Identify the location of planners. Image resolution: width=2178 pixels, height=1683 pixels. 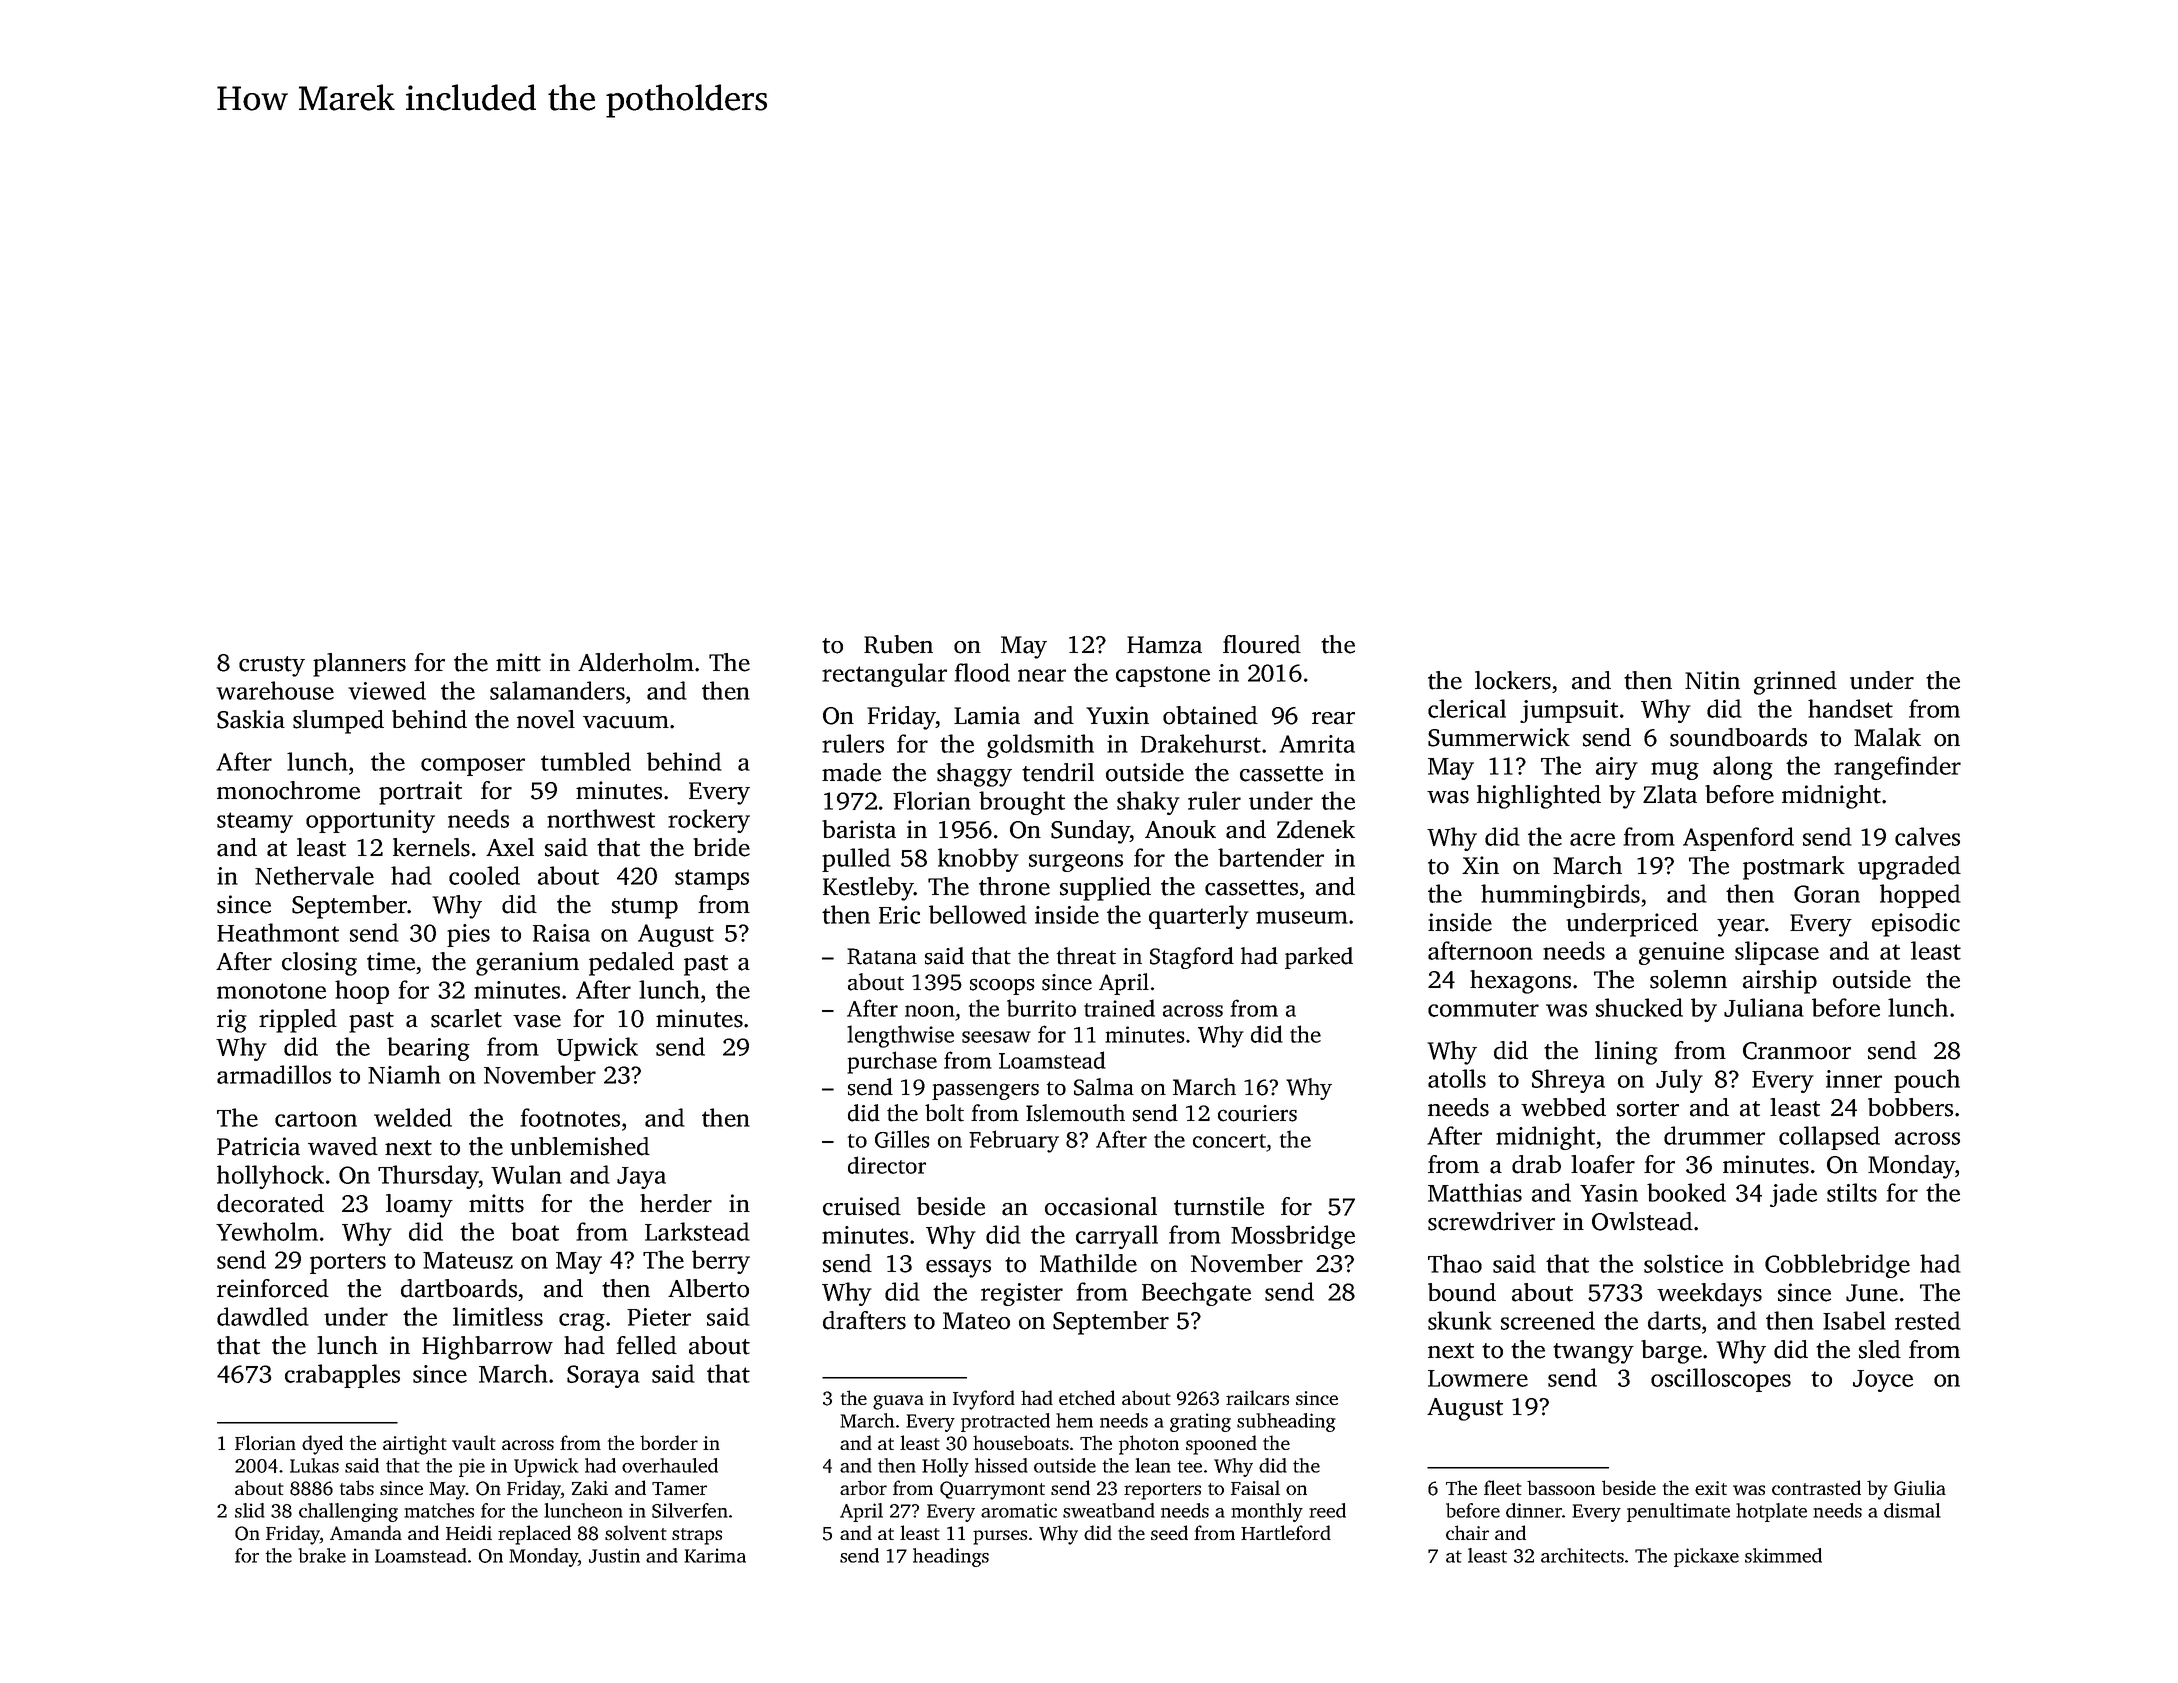
(359, 665).
